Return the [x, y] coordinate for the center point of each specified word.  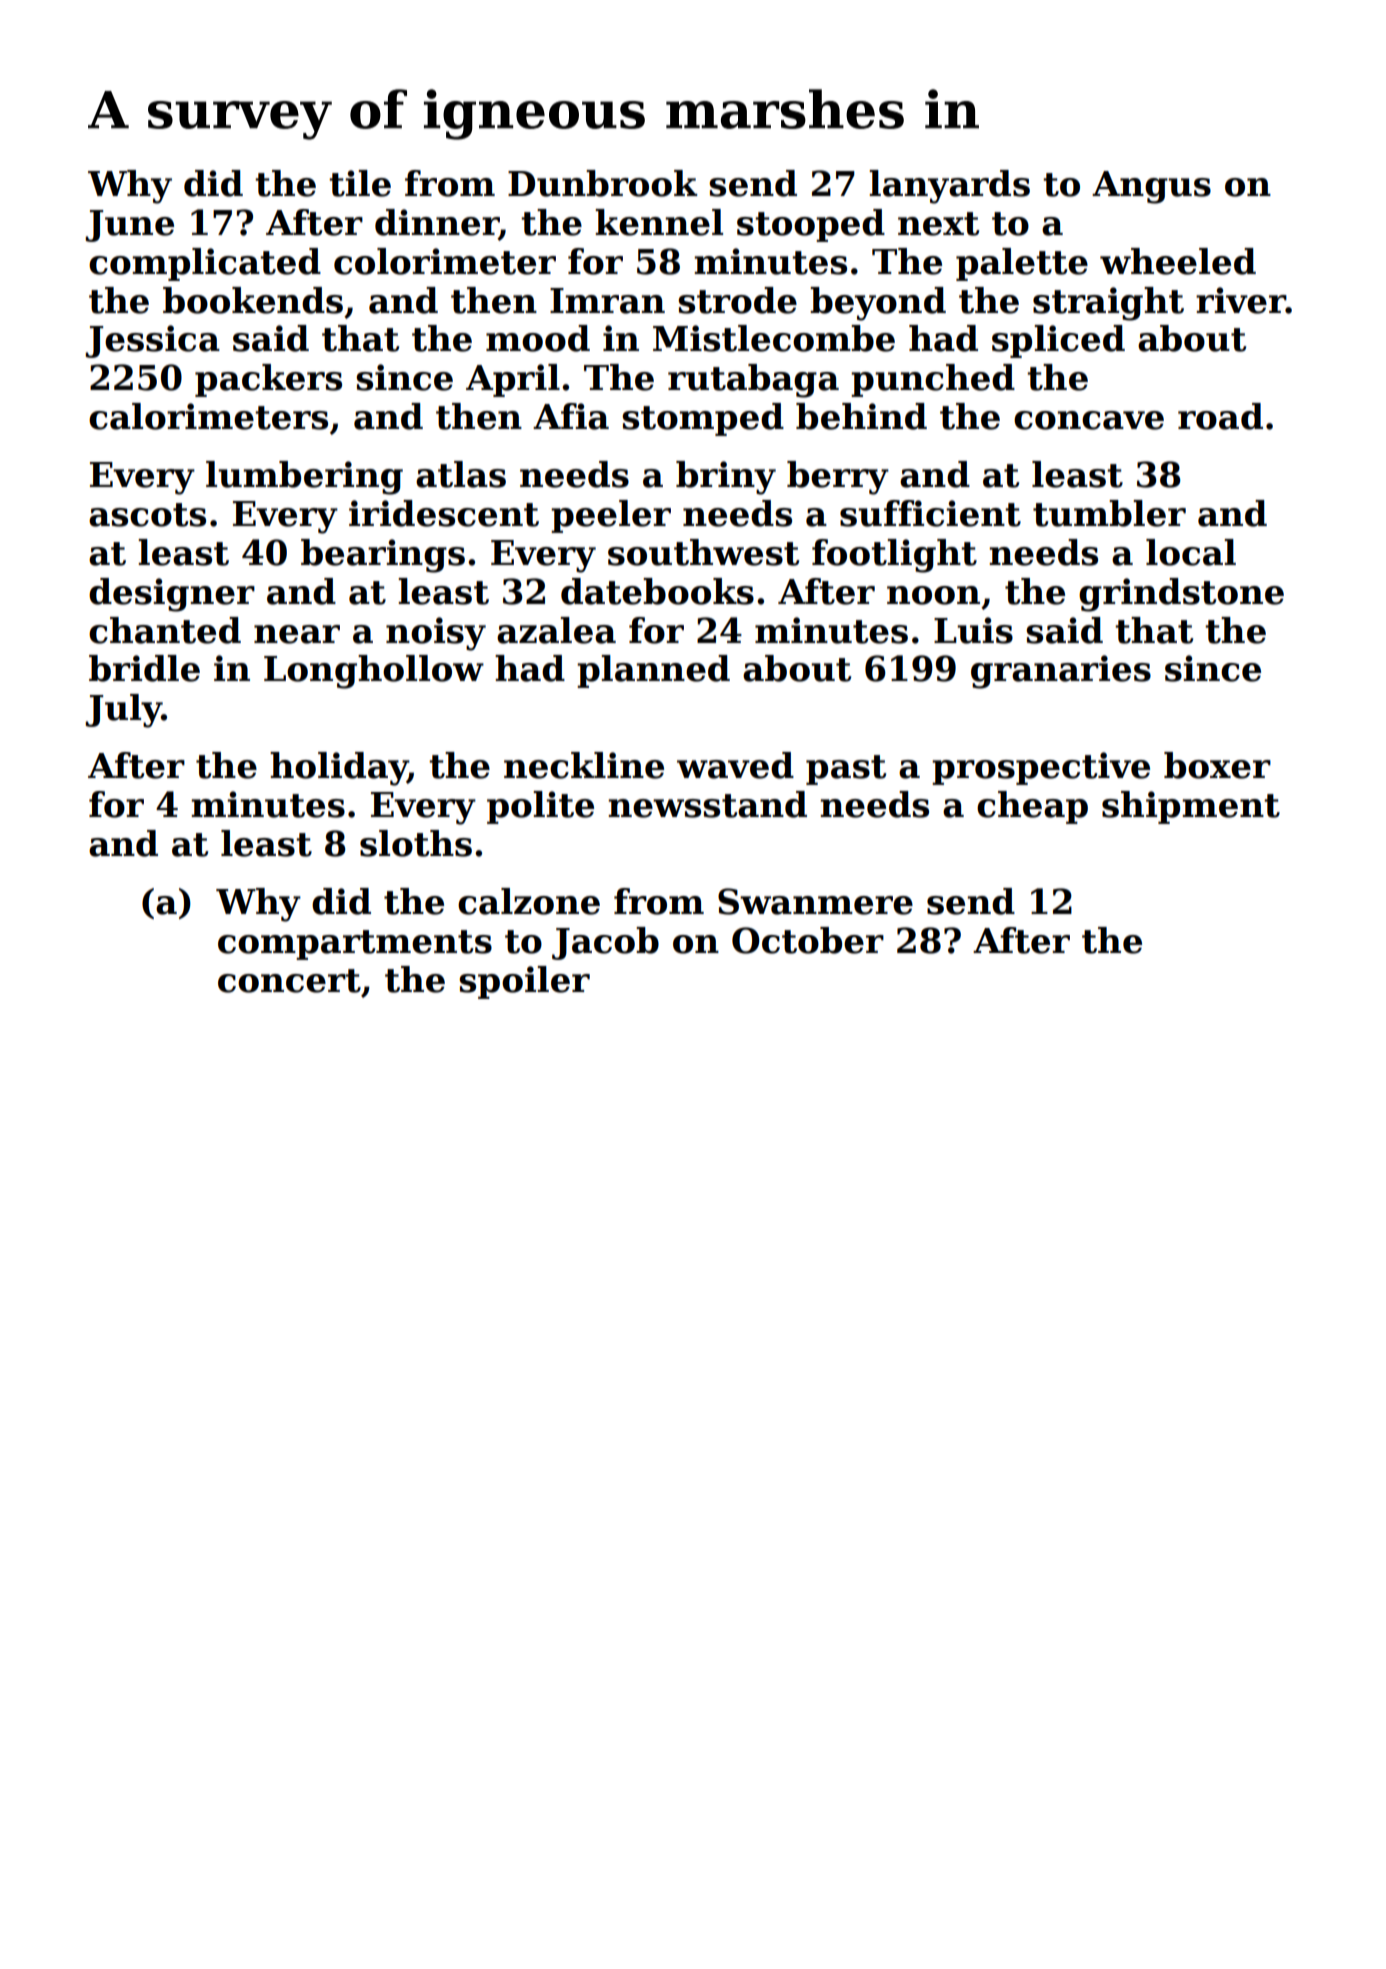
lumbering [304, 478]
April [513, 380]
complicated [205, 264]
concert [289, 981]
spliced [1058, 341]
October [808, 940]
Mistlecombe [774, 338]
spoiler [524, 982]
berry [838, 478]
